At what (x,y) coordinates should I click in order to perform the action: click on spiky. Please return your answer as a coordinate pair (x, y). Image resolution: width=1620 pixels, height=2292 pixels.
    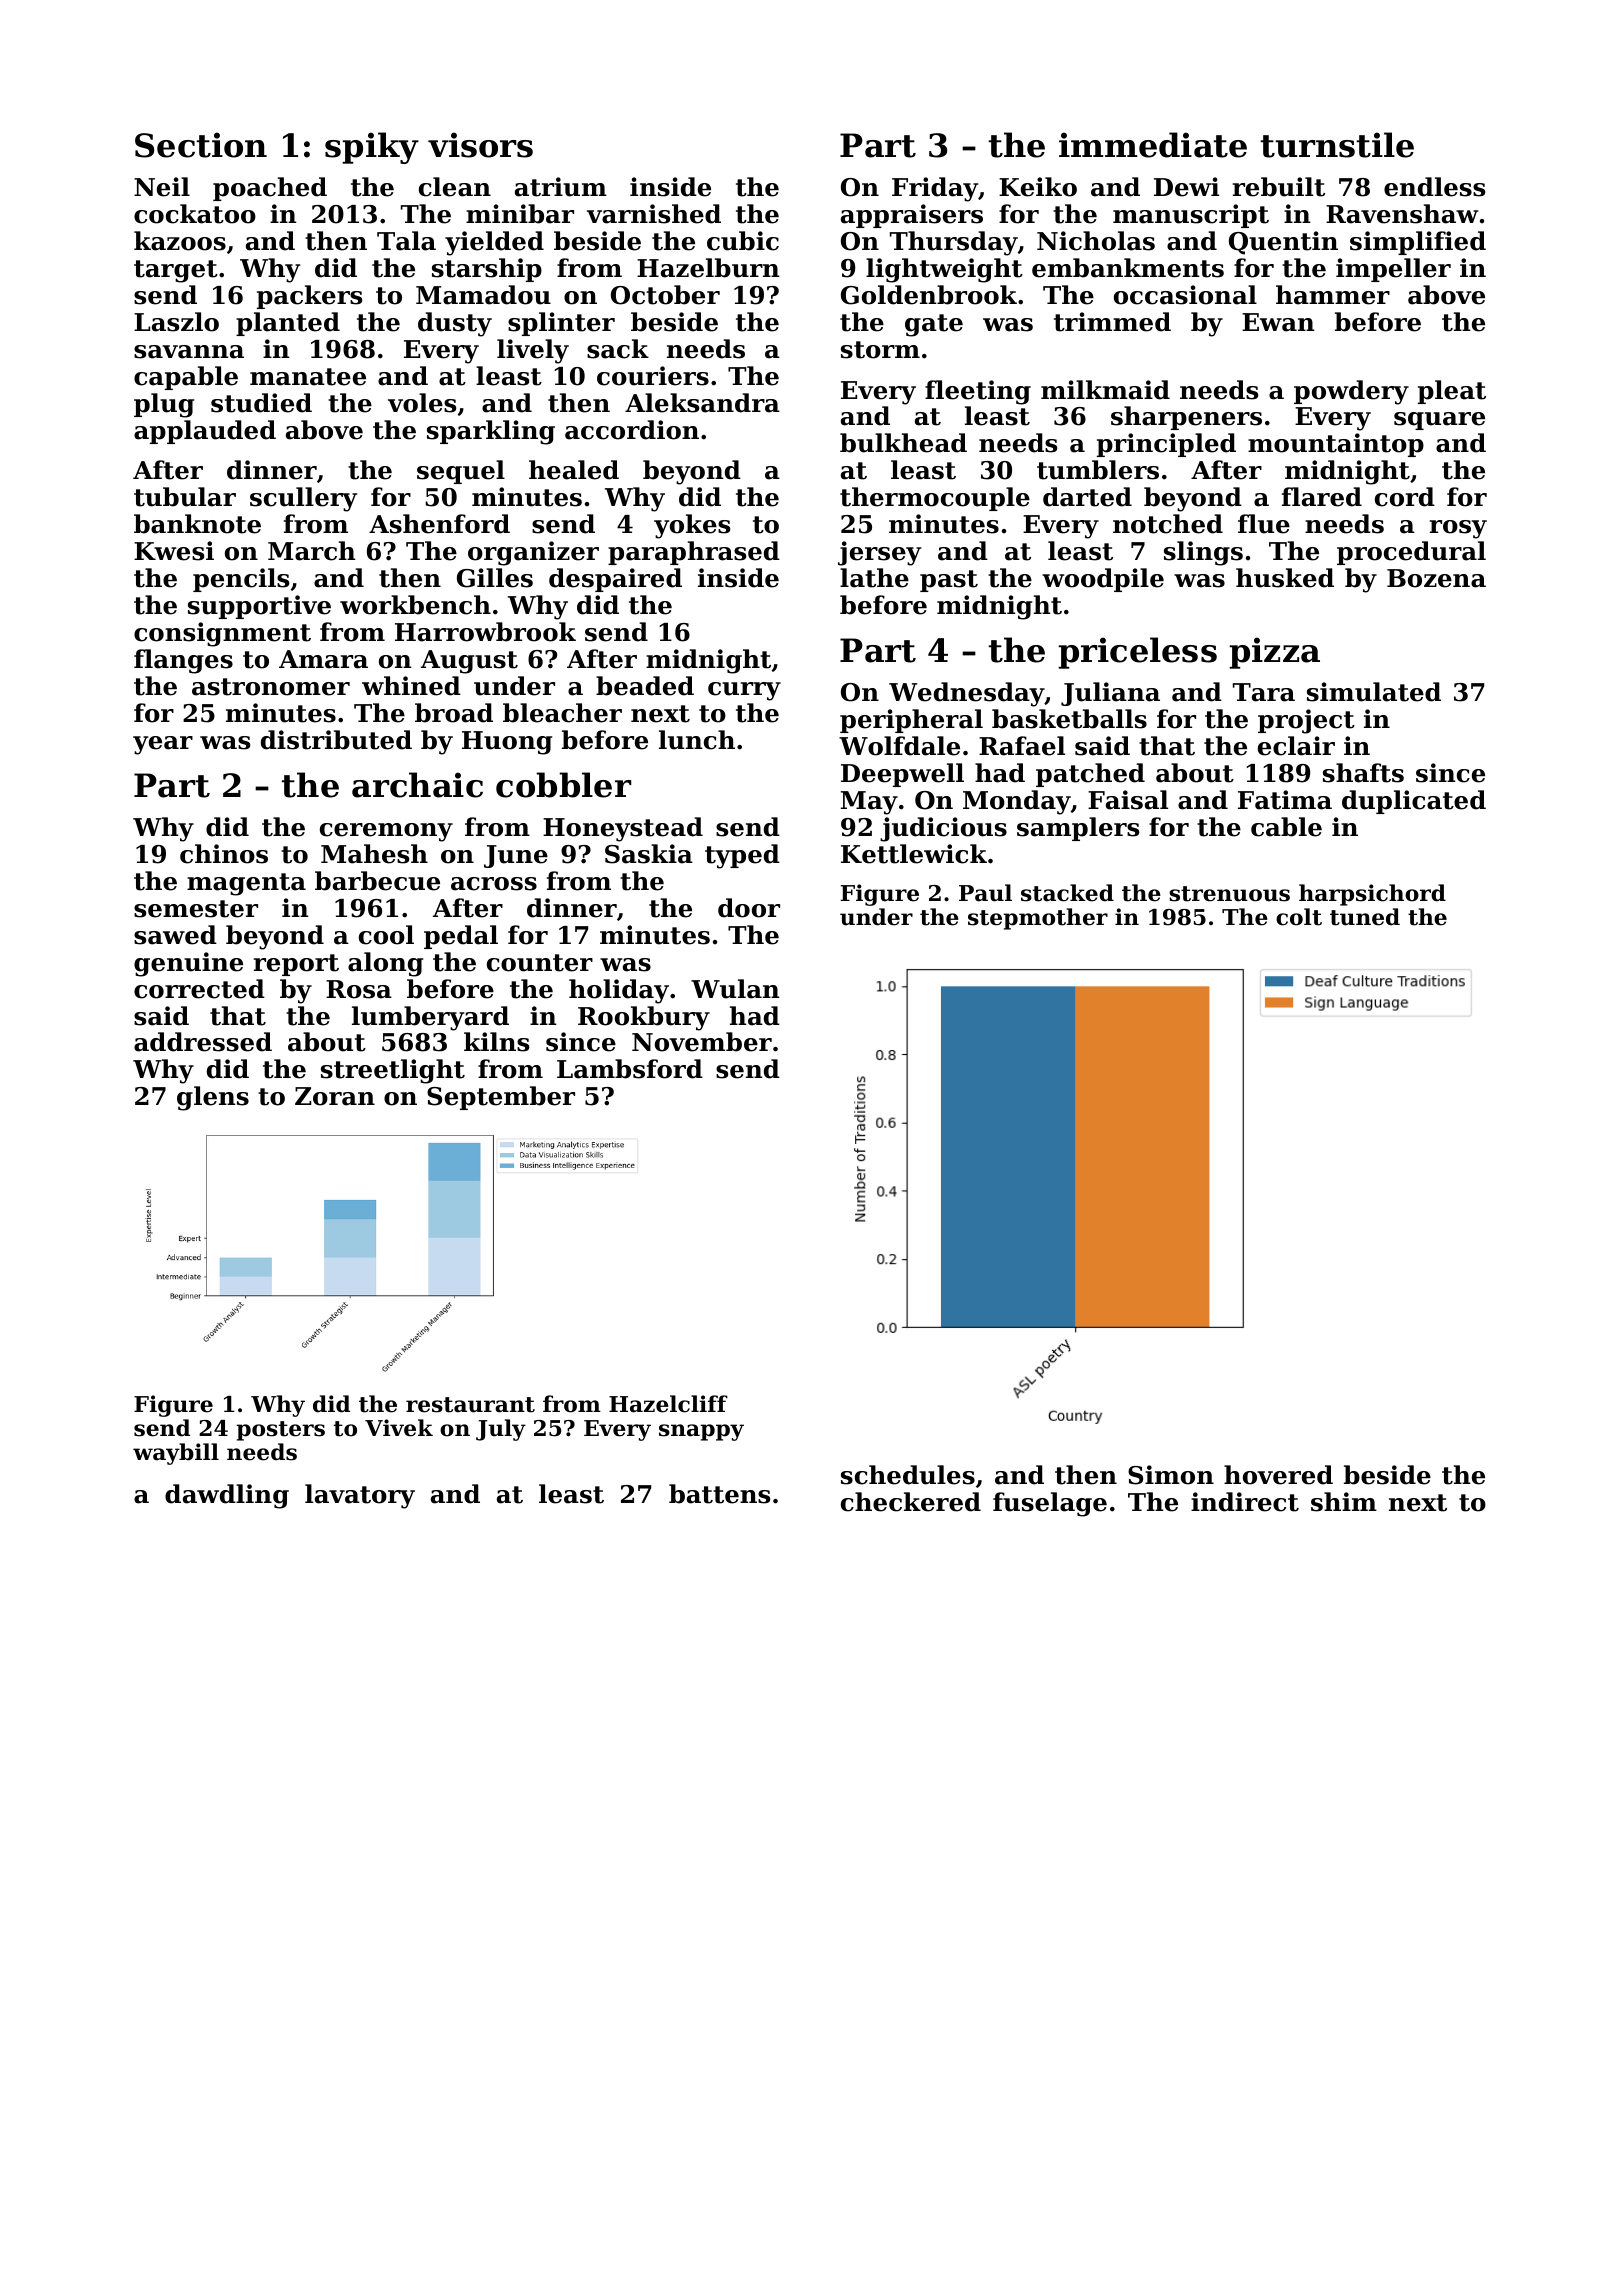
    Looking at the image, I should click on (372, 148).
